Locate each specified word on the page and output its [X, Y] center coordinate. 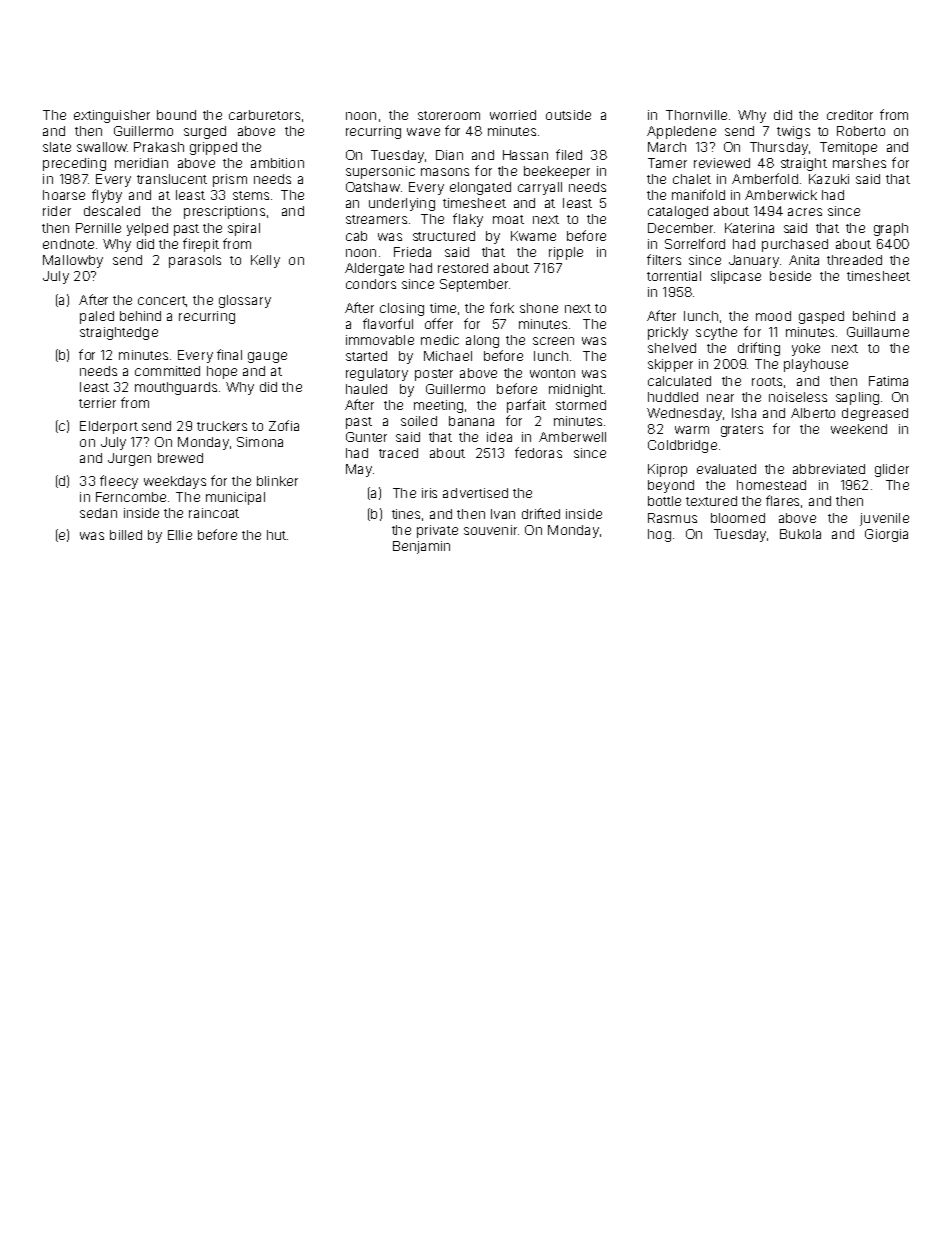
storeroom [449, 115]
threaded [854, 260]
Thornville [696, 115]
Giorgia [886, 535]
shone [539, 308]
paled [97, 317]
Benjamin [421, 547]
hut [276, 535]
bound [176, 115]
